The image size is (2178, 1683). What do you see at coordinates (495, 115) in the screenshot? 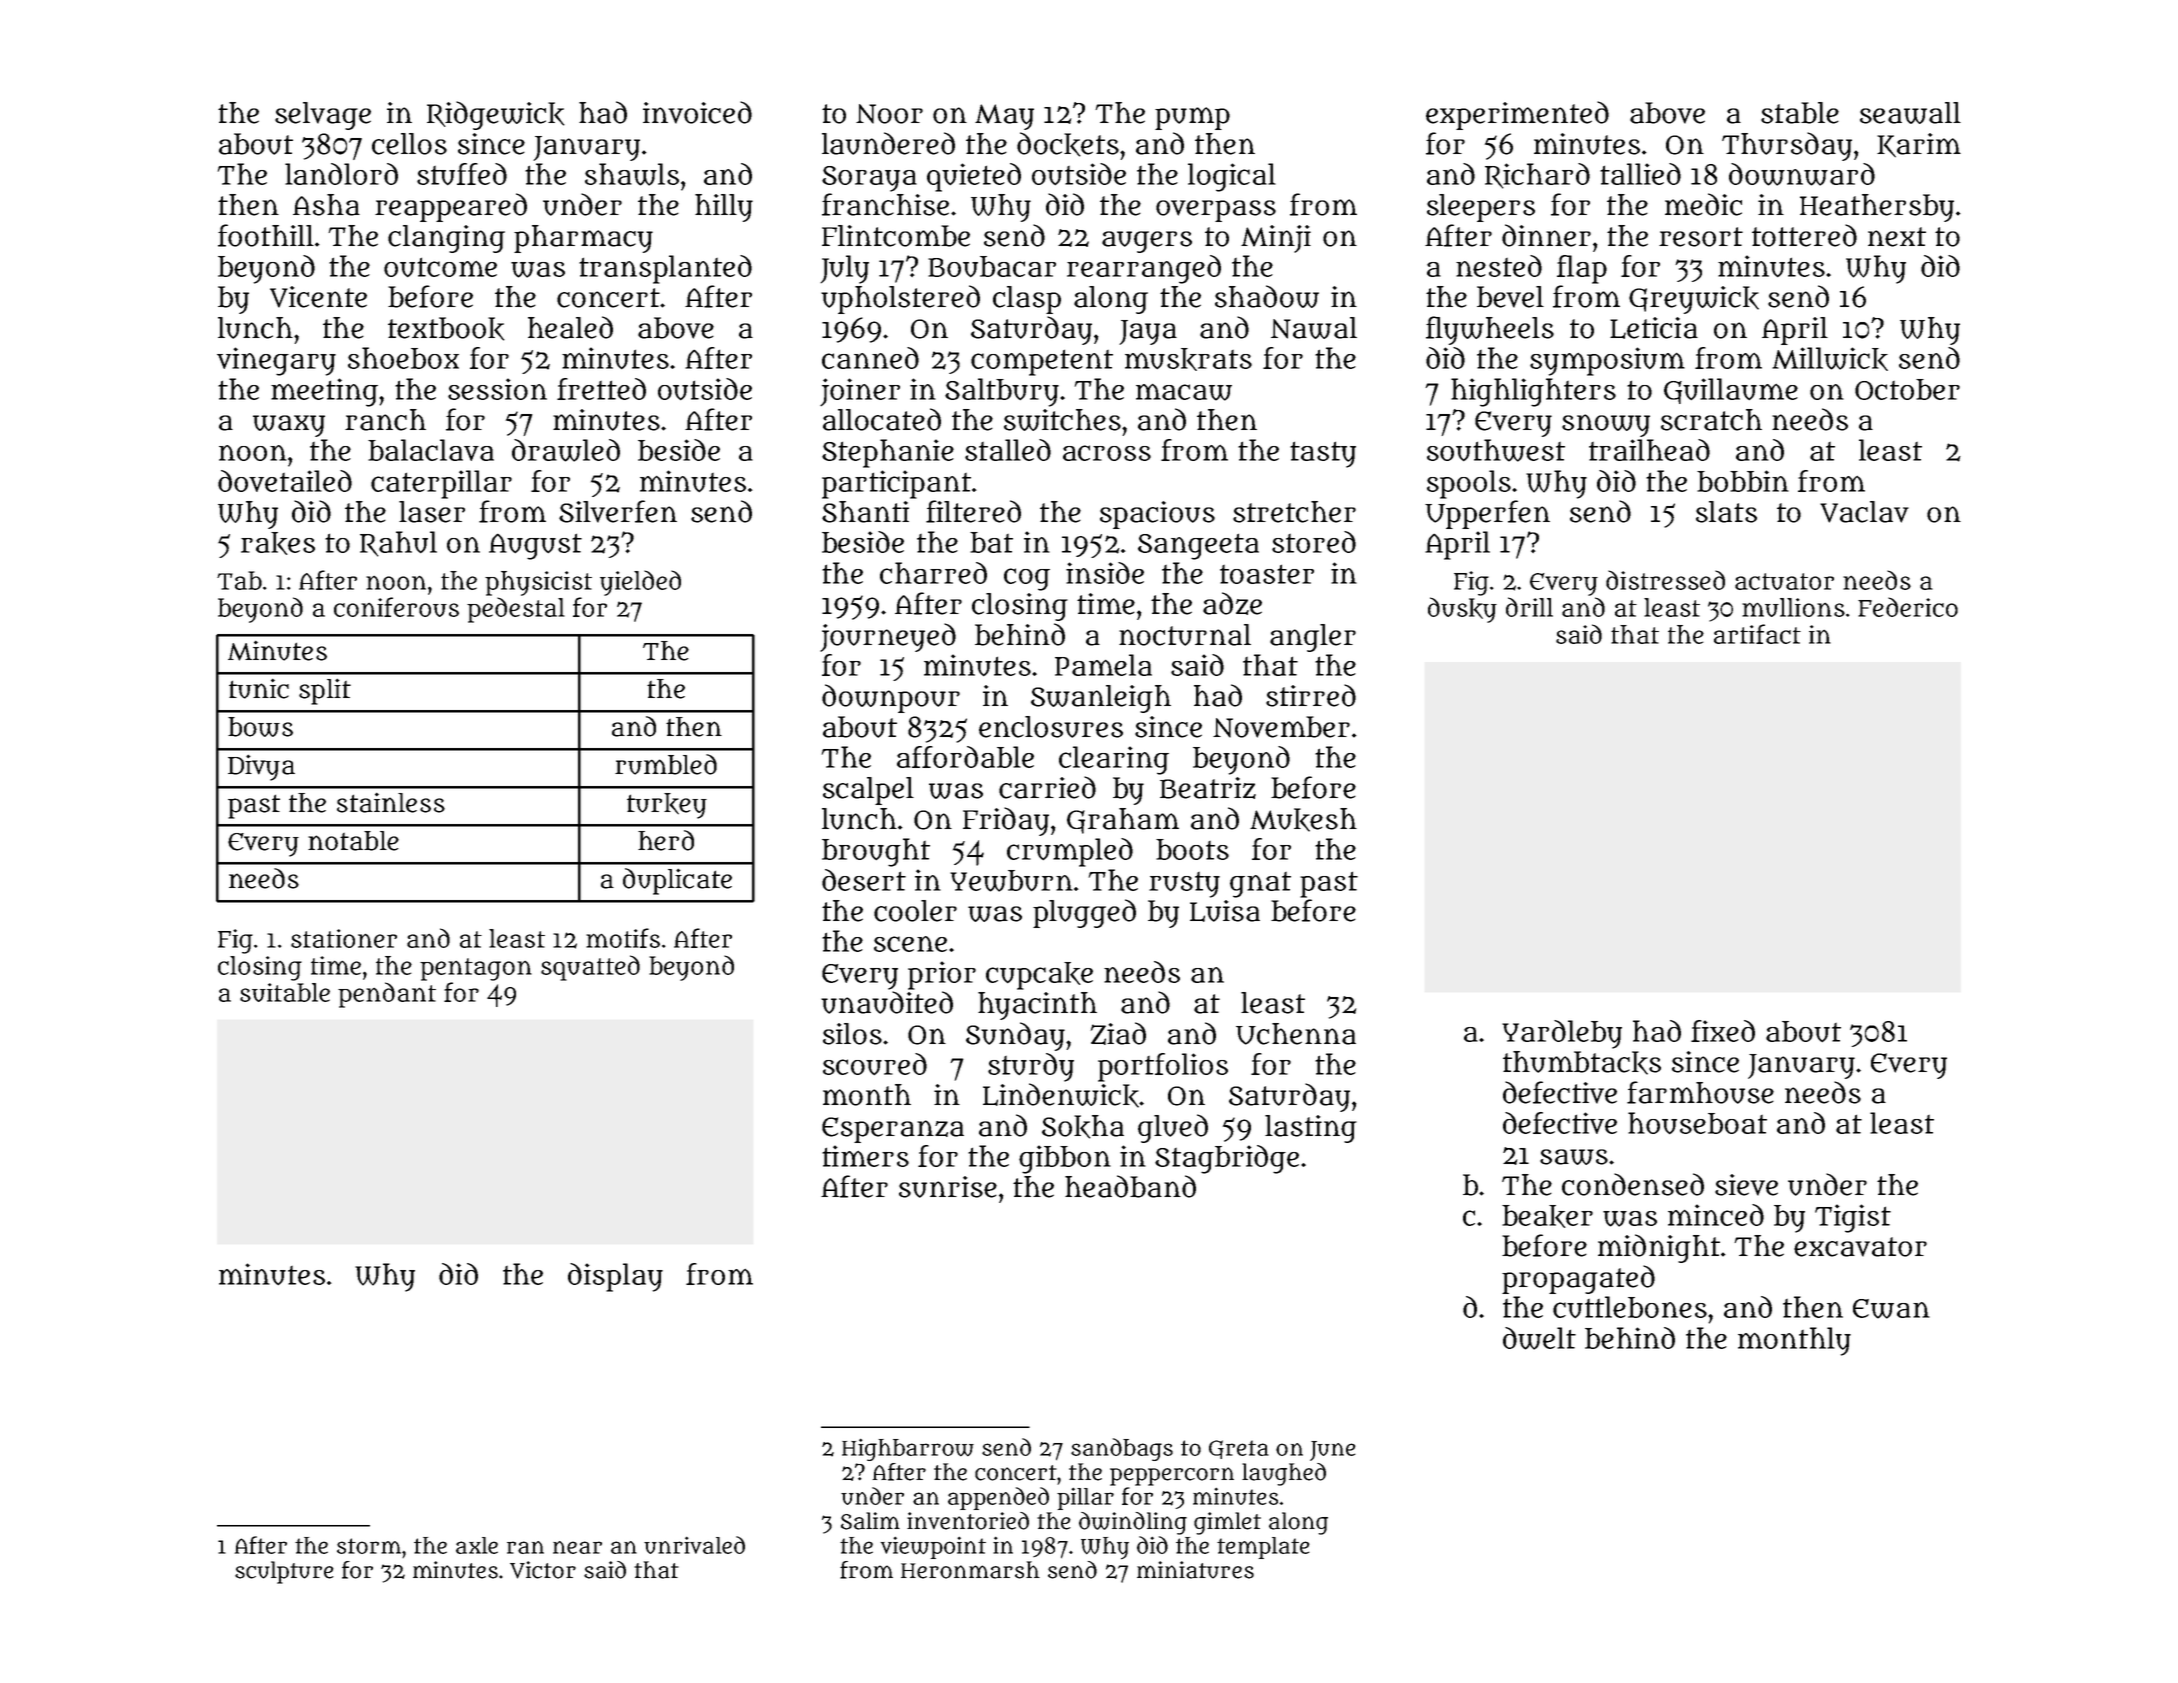
I see `Ridgewick` at bounding box center [495, 115].
